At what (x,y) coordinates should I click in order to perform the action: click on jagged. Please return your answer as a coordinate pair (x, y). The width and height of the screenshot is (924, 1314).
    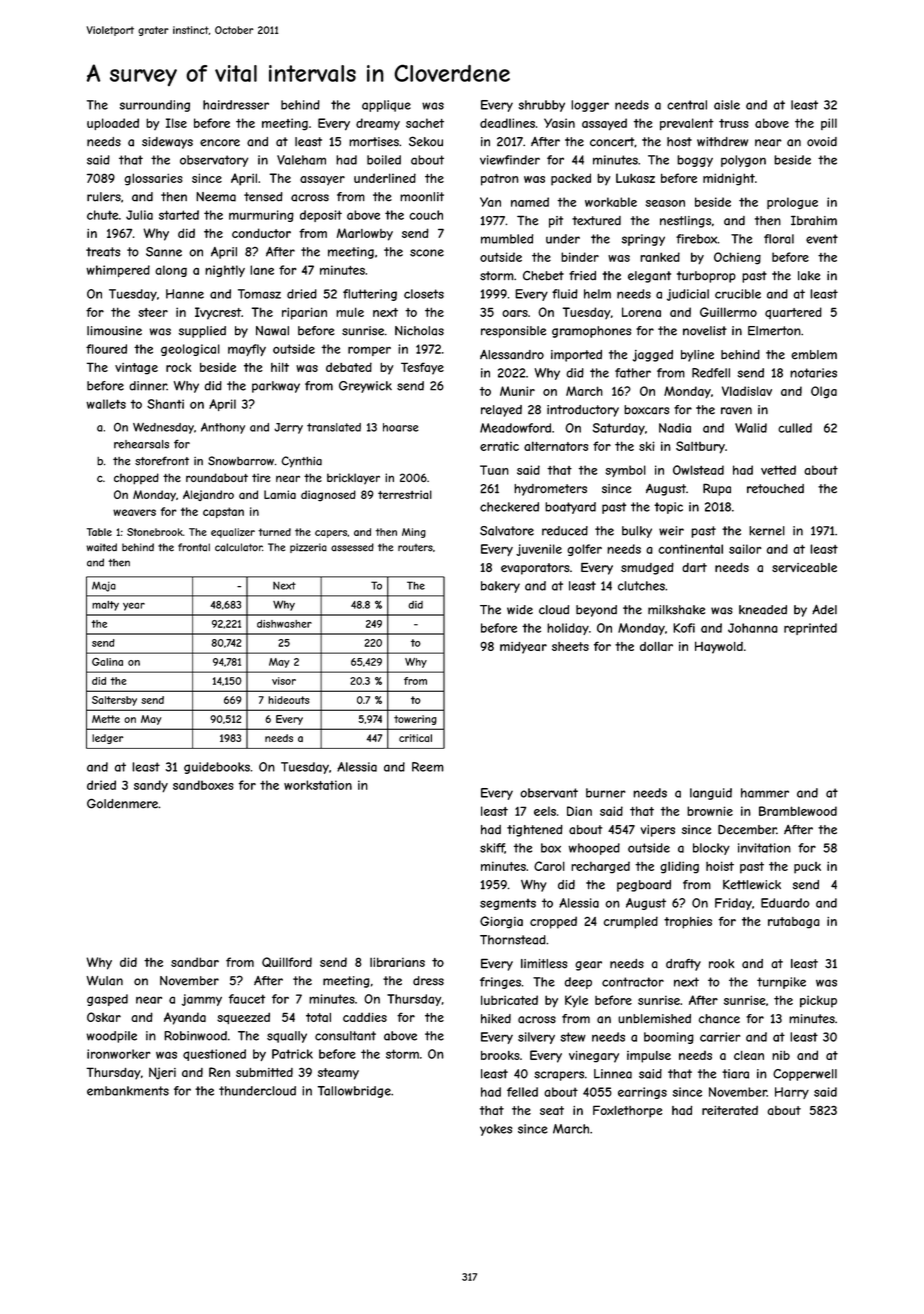
    Looking at the image, I should click on (653, 356).
